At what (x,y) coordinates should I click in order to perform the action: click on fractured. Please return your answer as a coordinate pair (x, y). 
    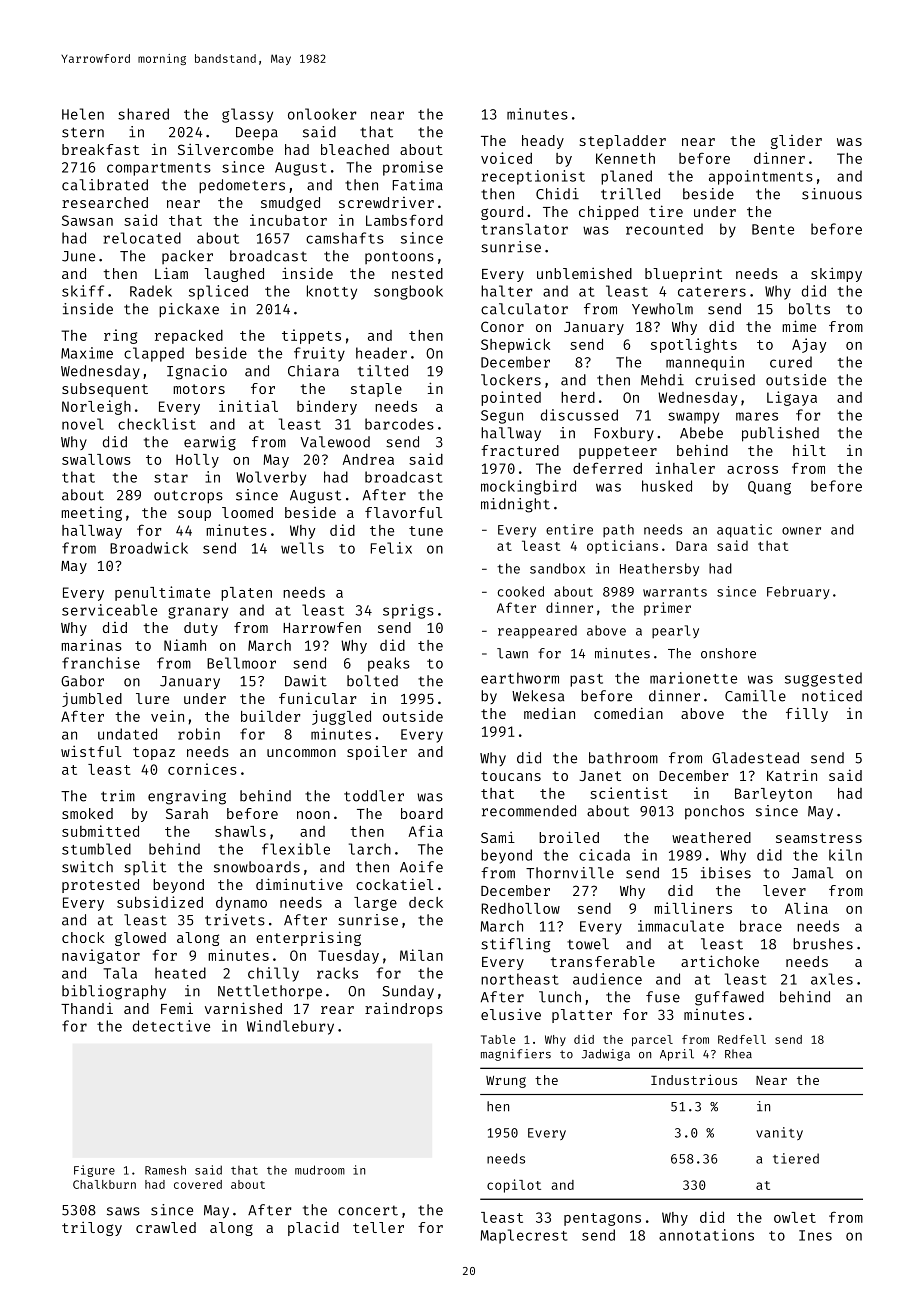
    Looking at the image, I should click on (520, 450).
